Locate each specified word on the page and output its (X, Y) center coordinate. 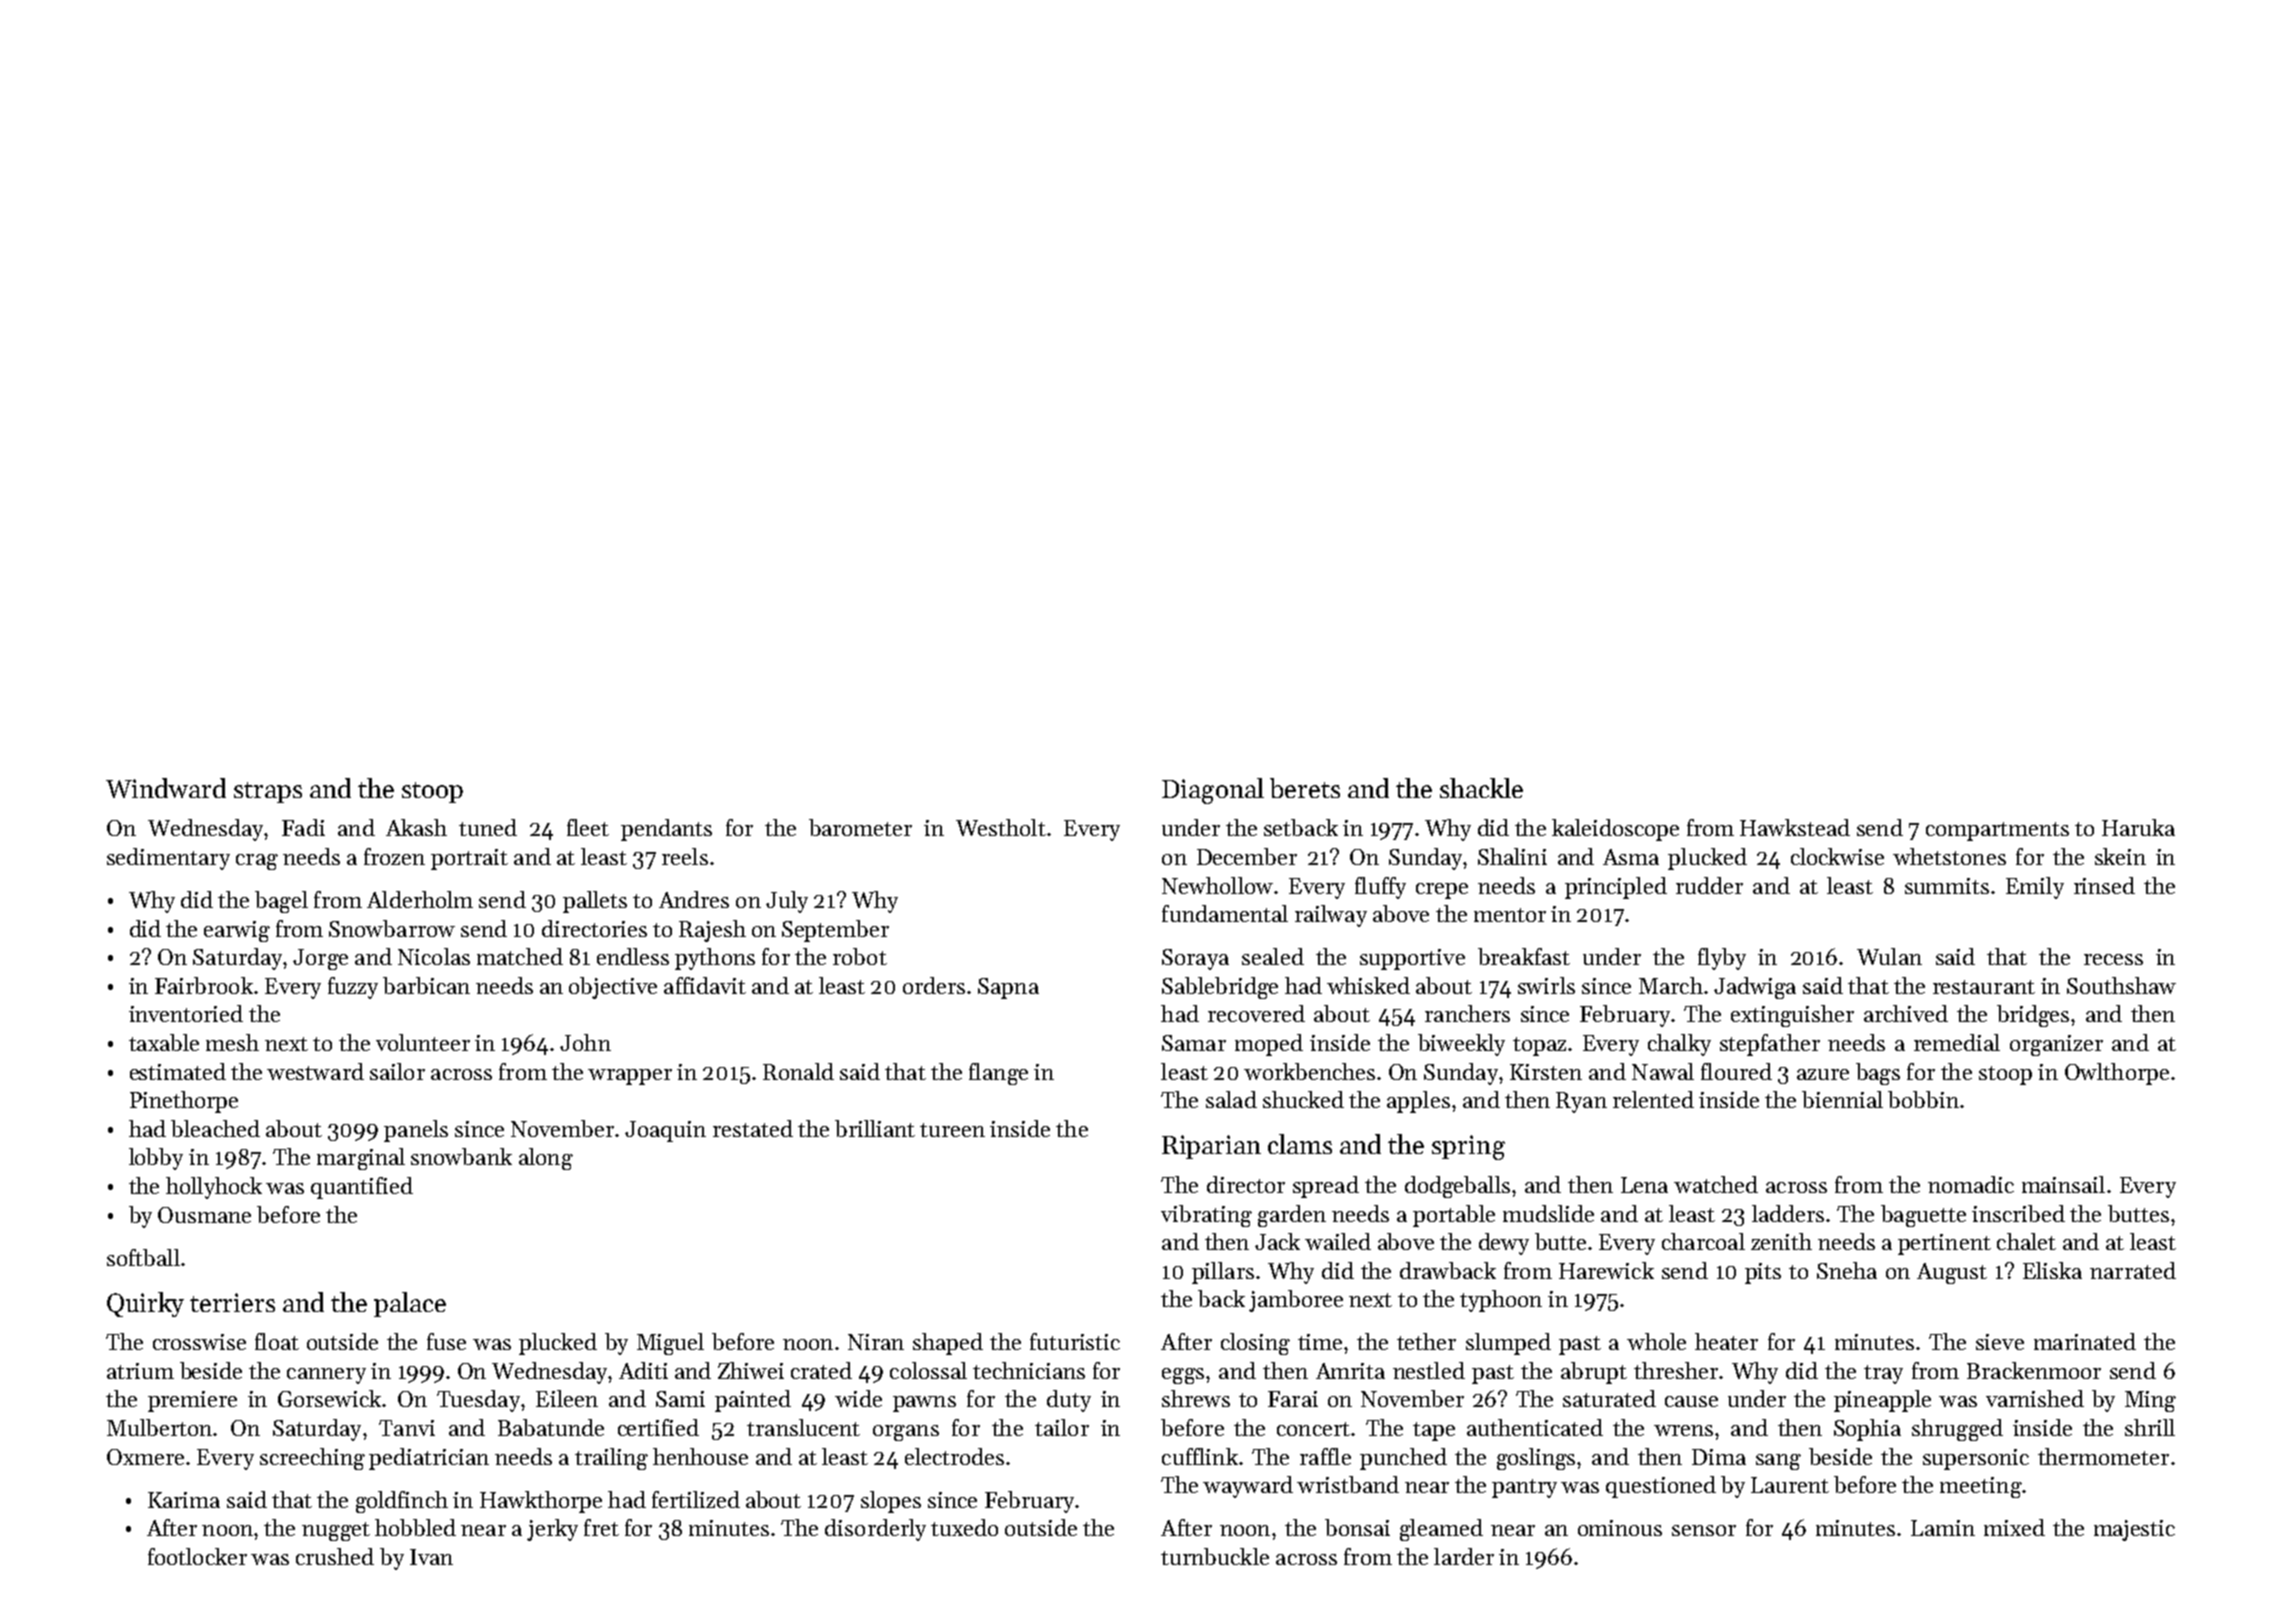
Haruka (2138, 827)
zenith (1781, 1241)
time (1320, 1342)
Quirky (145, 1304)
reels (685, 856)
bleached (215, 1128)
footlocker (197, 1556)
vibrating (1206, 1216)
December (1247, 856)
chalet (2026, 1241)
